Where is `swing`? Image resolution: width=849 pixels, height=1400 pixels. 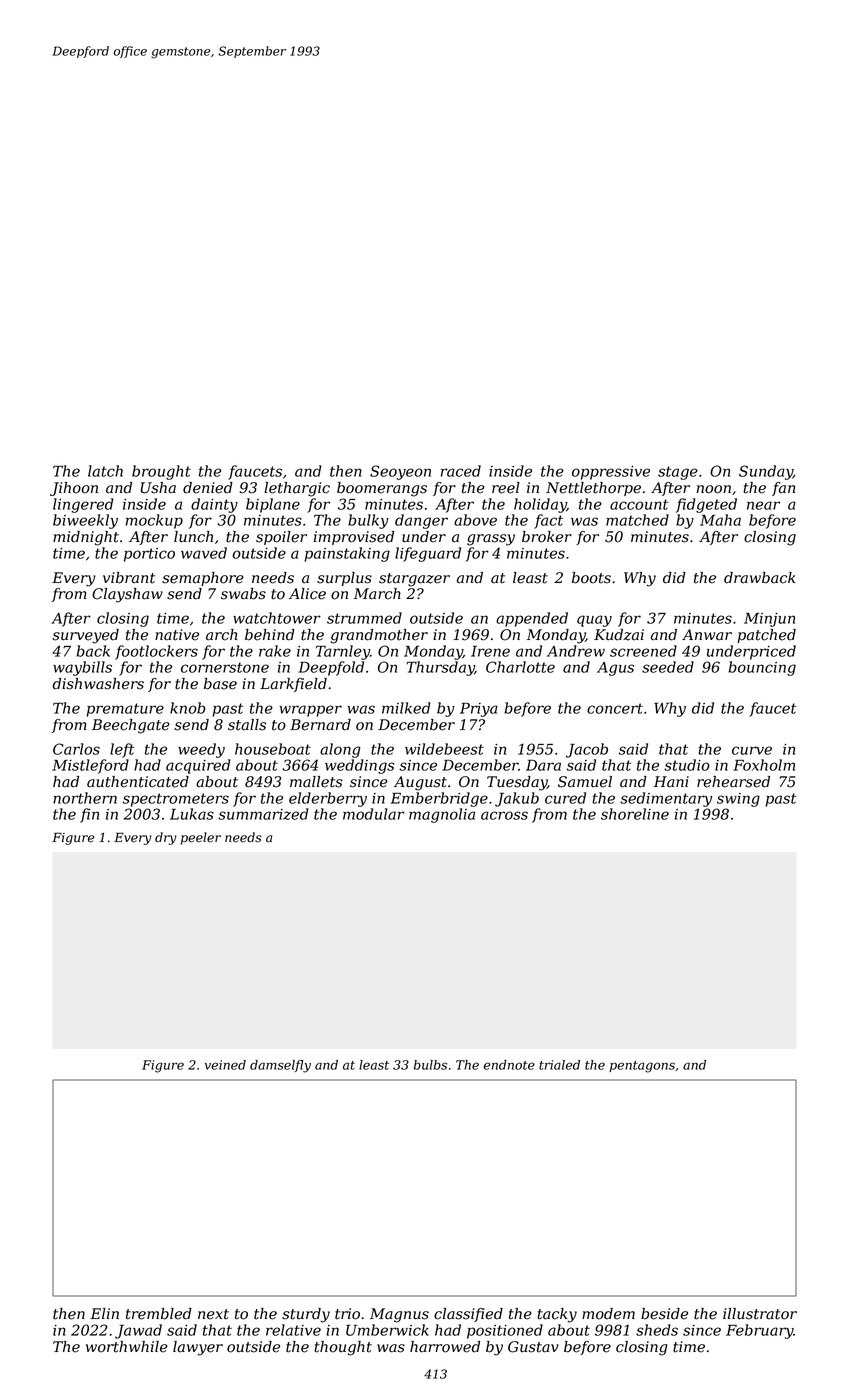
swing is located at coordinates (738, 800).
